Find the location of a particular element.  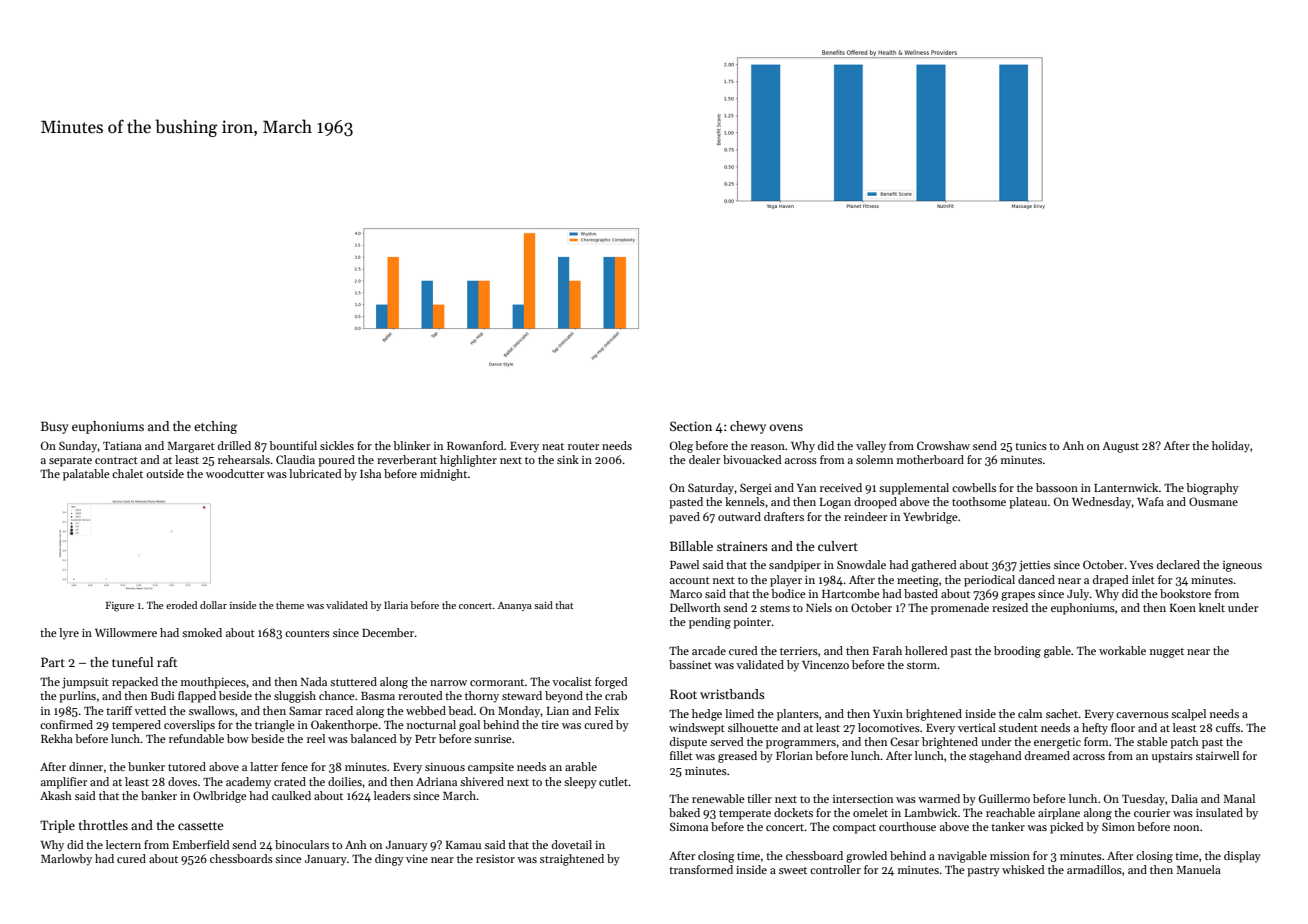

grapes is located at coordinates (1018, 596).
